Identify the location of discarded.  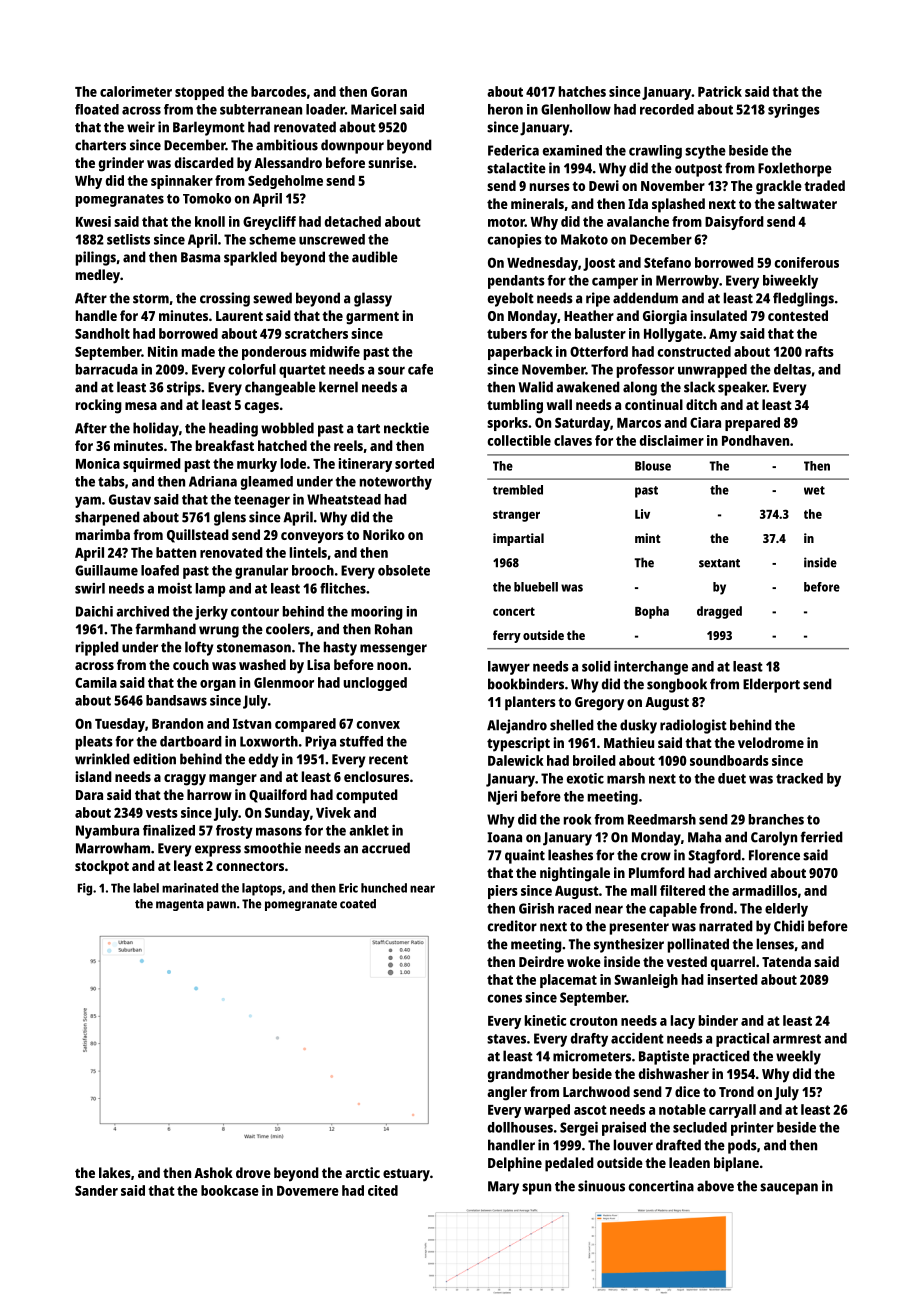
(204, 162).
